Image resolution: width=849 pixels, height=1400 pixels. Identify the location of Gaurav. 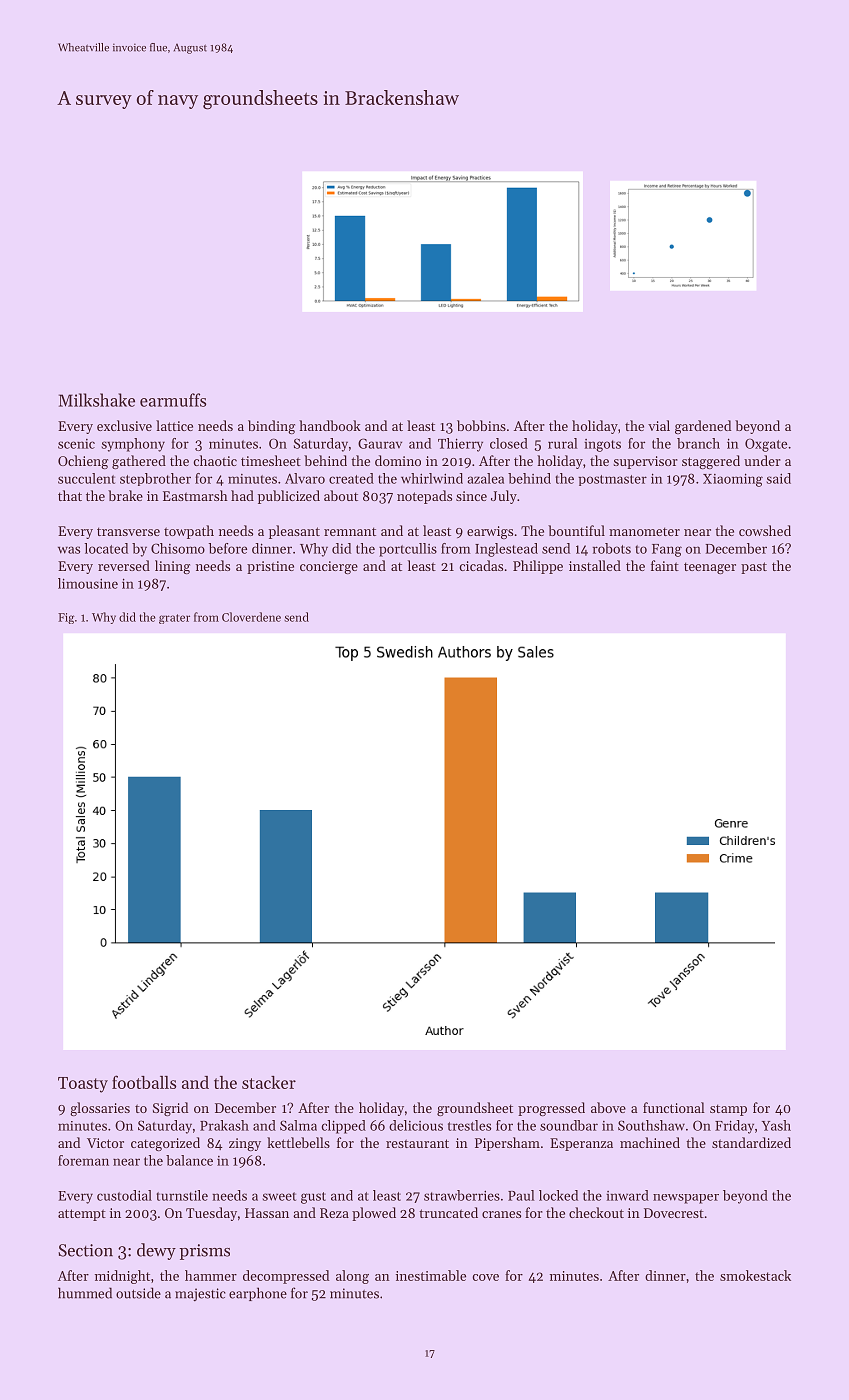
(380, 443).
